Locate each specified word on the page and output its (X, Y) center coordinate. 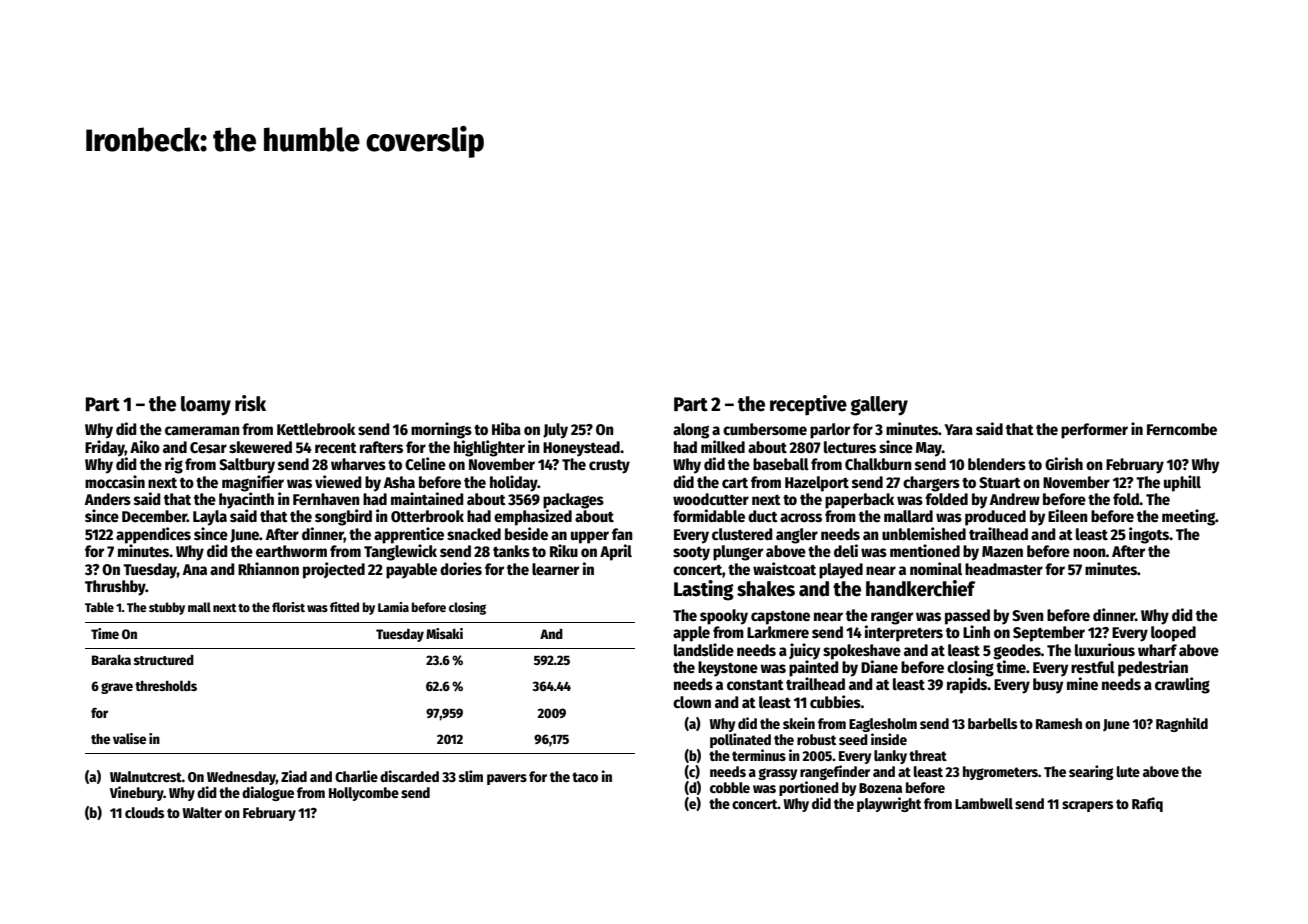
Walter (202, 812)
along (691, 431)
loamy (206, 406)
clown (692, 702)
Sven (1028, 616)
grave (117, 688)
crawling (1182, 685)
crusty (609, 467)
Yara (958, 429)
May (929, 449)
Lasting (704, 590)
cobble (730, 787)
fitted (344, 607)
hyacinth (246, 500)
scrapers (1087, 806)
